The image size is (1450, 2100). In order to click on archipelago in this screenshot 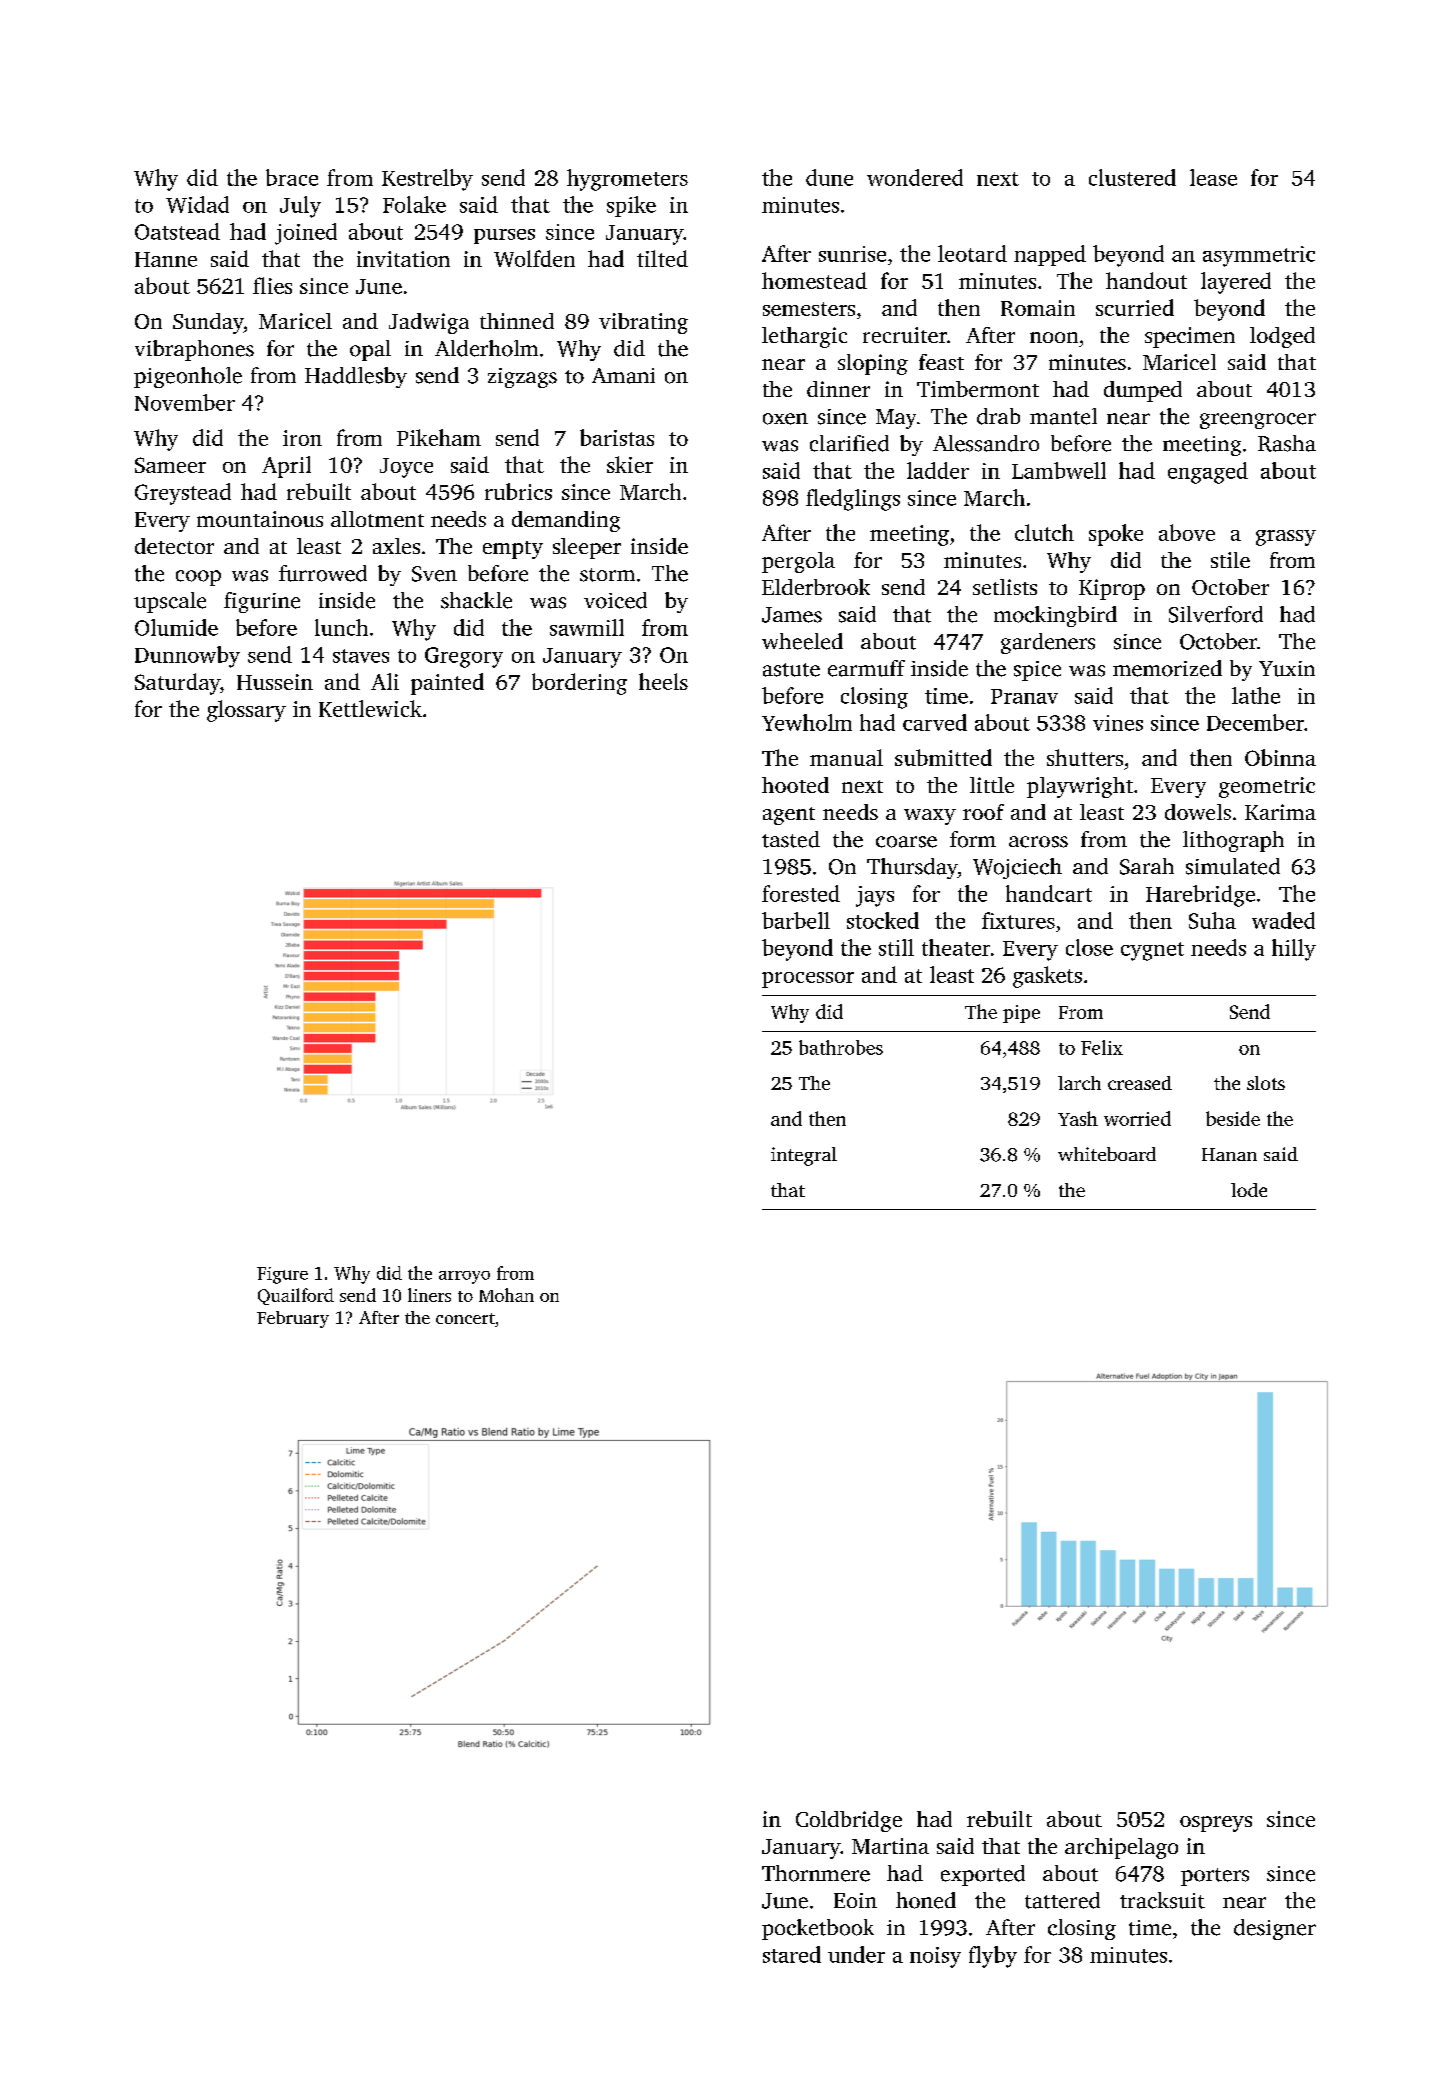, I will do `click(1121, 1848)`.
